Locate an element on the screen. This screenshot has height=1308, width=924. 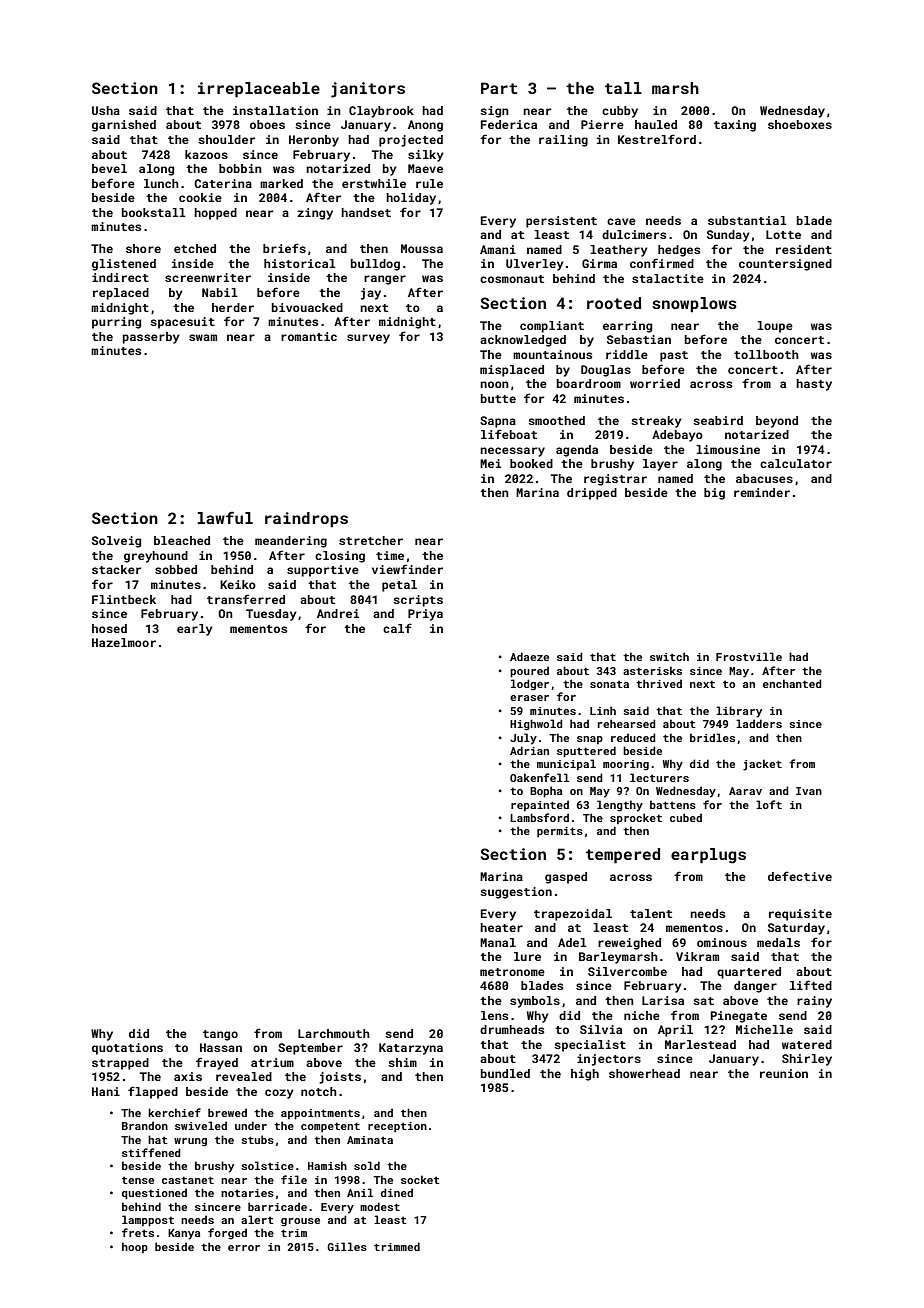
Silvercombe is located at coordinates (627, 971).
